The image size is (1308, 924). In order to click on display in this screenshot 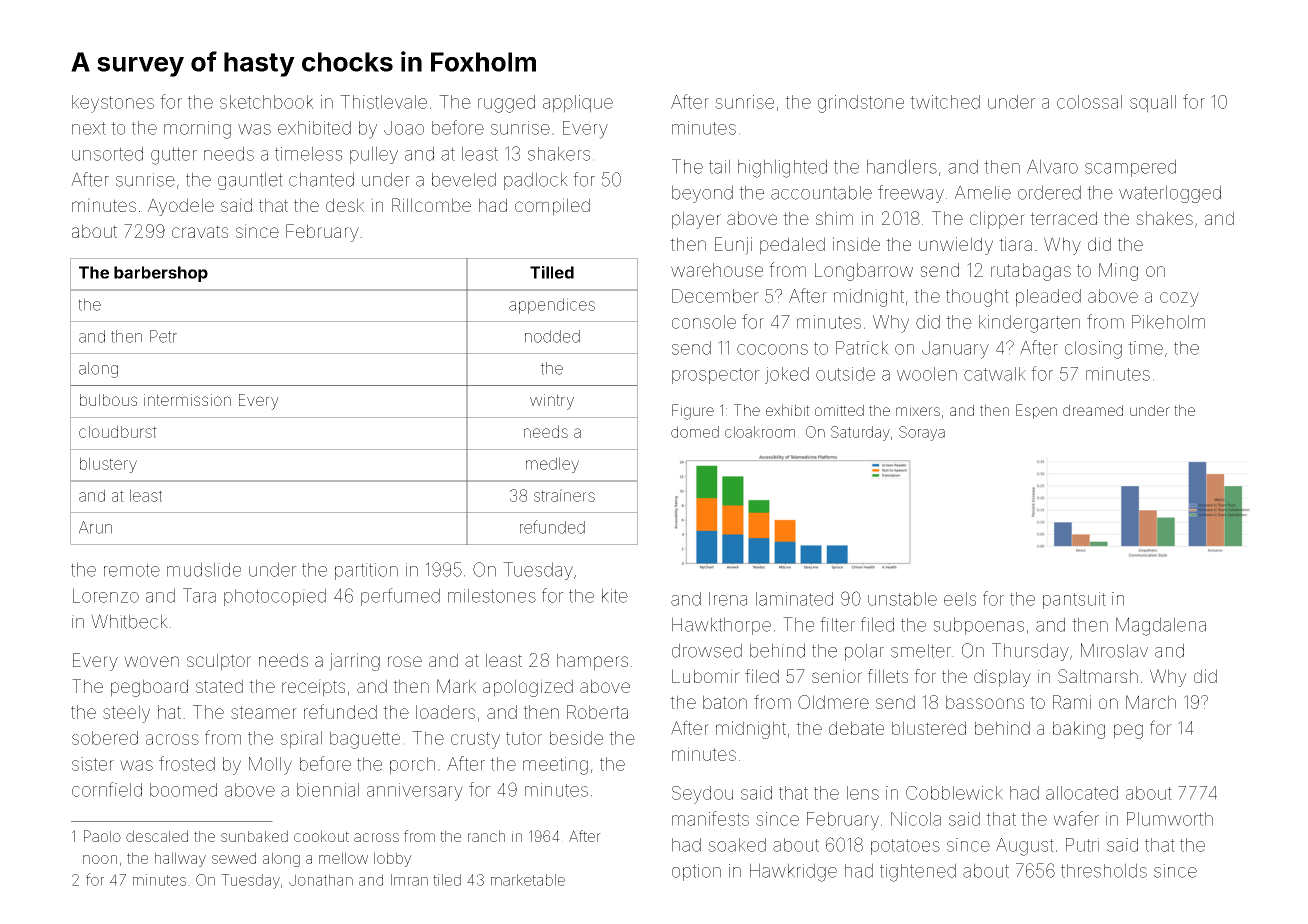, I will do `click(1002, 678)`.
